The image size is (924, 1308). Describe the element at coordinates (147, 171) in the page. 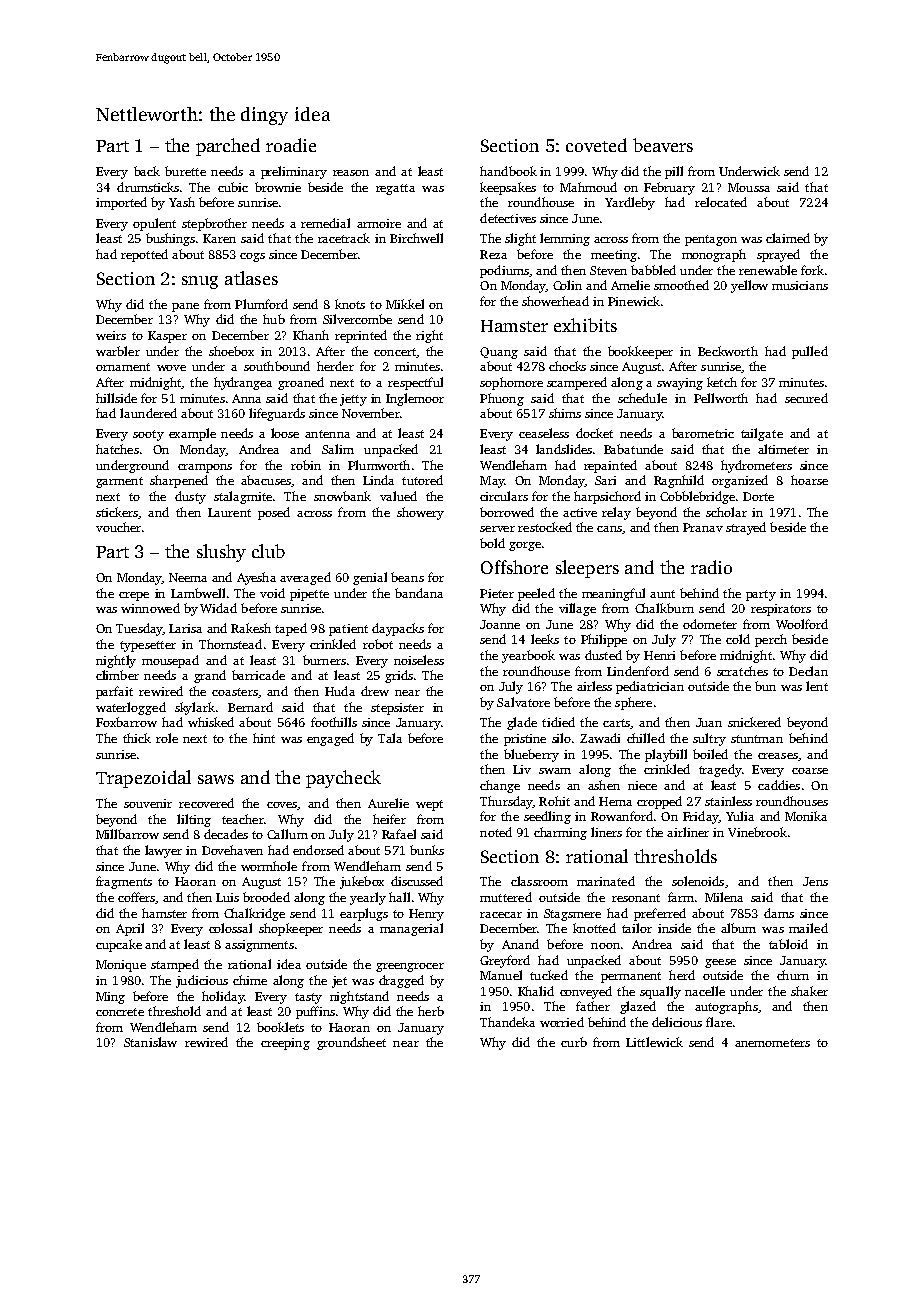

I see `back` at that location.
